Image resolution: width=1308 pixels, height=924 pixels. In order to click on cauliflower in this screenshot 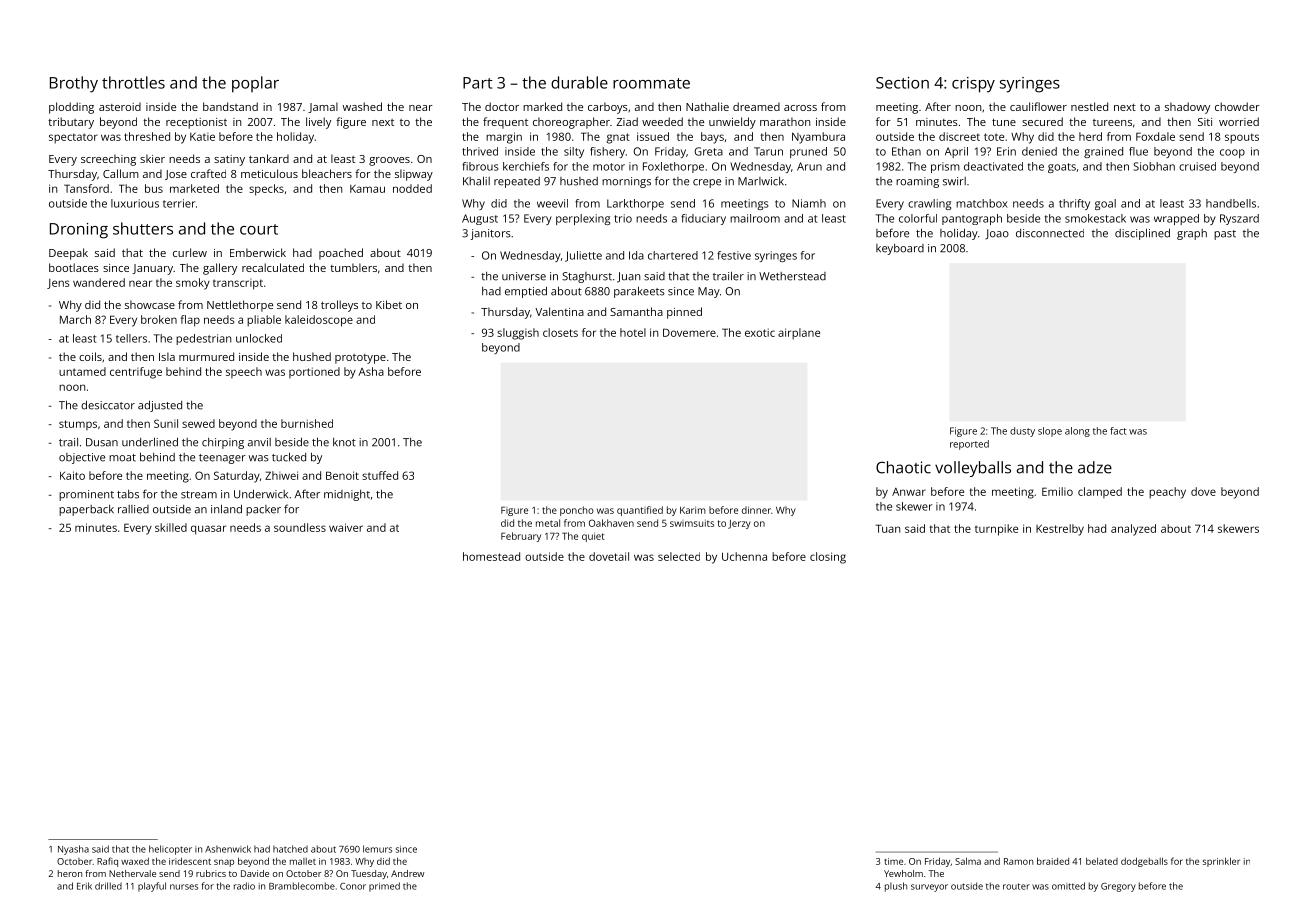, I will do `click(1038, 106)`.
